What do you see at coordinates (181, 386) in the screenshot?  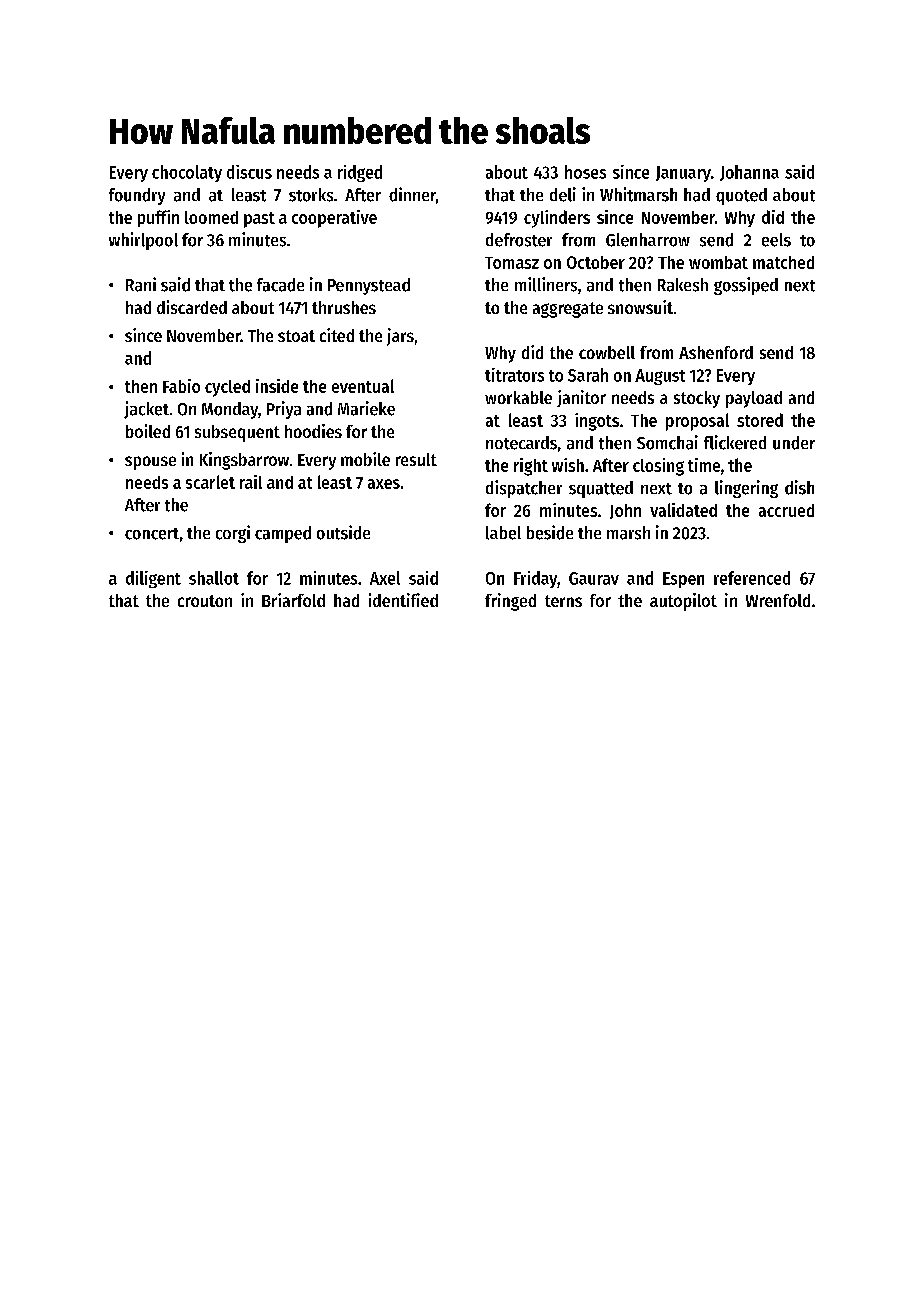 I see `Fabio` at bounding box center [181, 386].
